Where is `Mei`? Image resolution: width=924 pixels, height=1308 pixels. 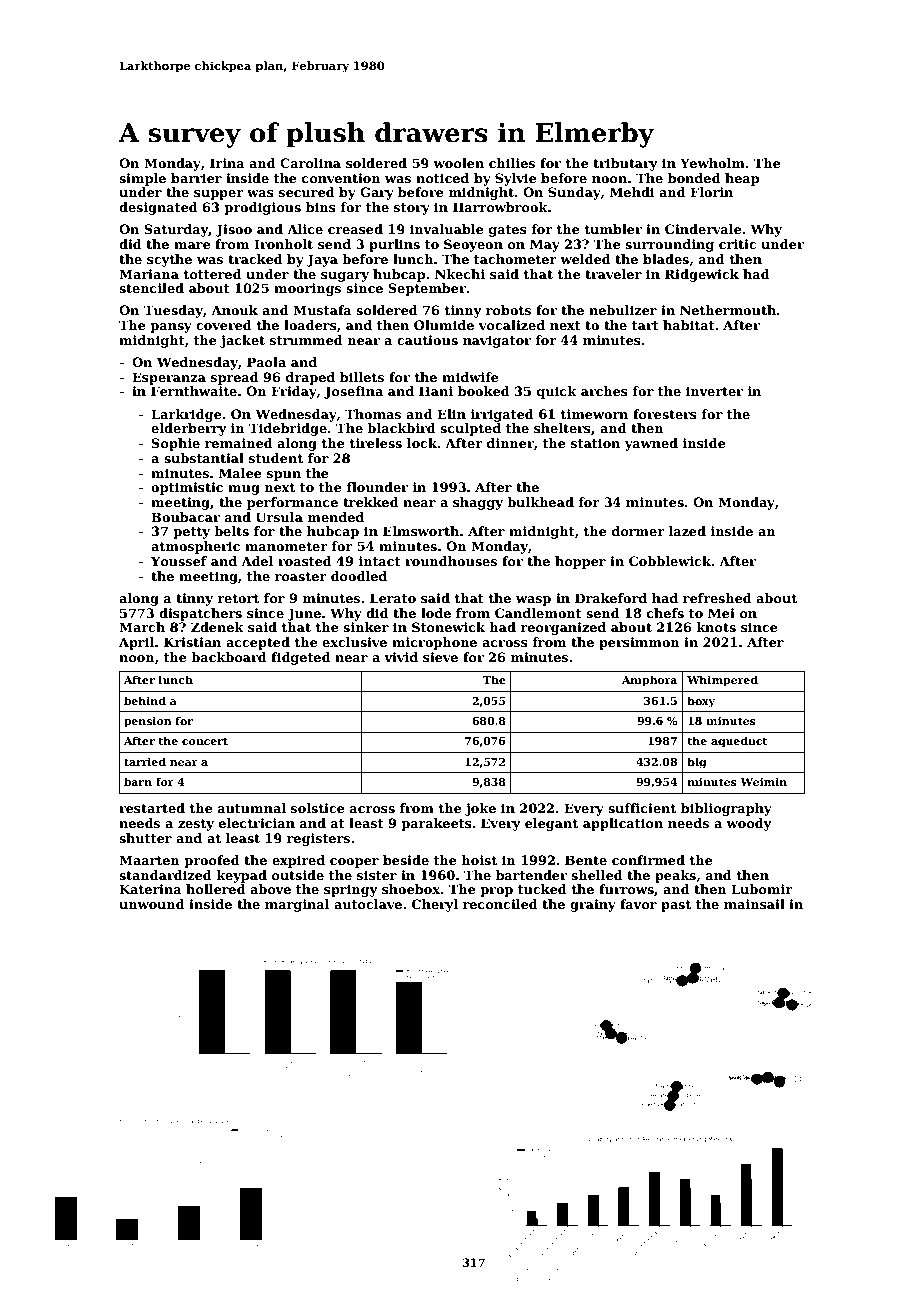
Mei is located at coordinates (721, 613).
